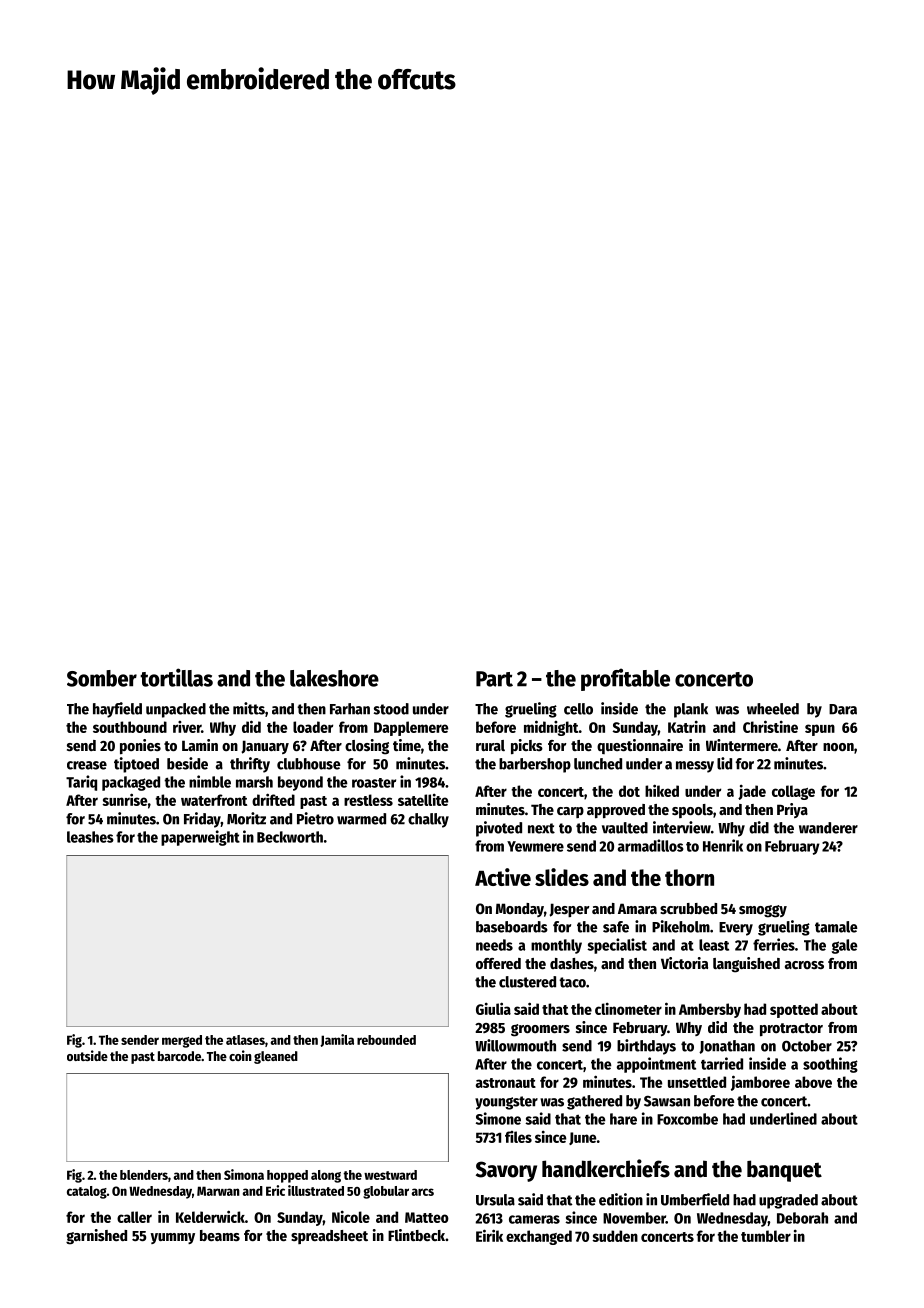  I want to click on lakeshore, so click(334, 678).
